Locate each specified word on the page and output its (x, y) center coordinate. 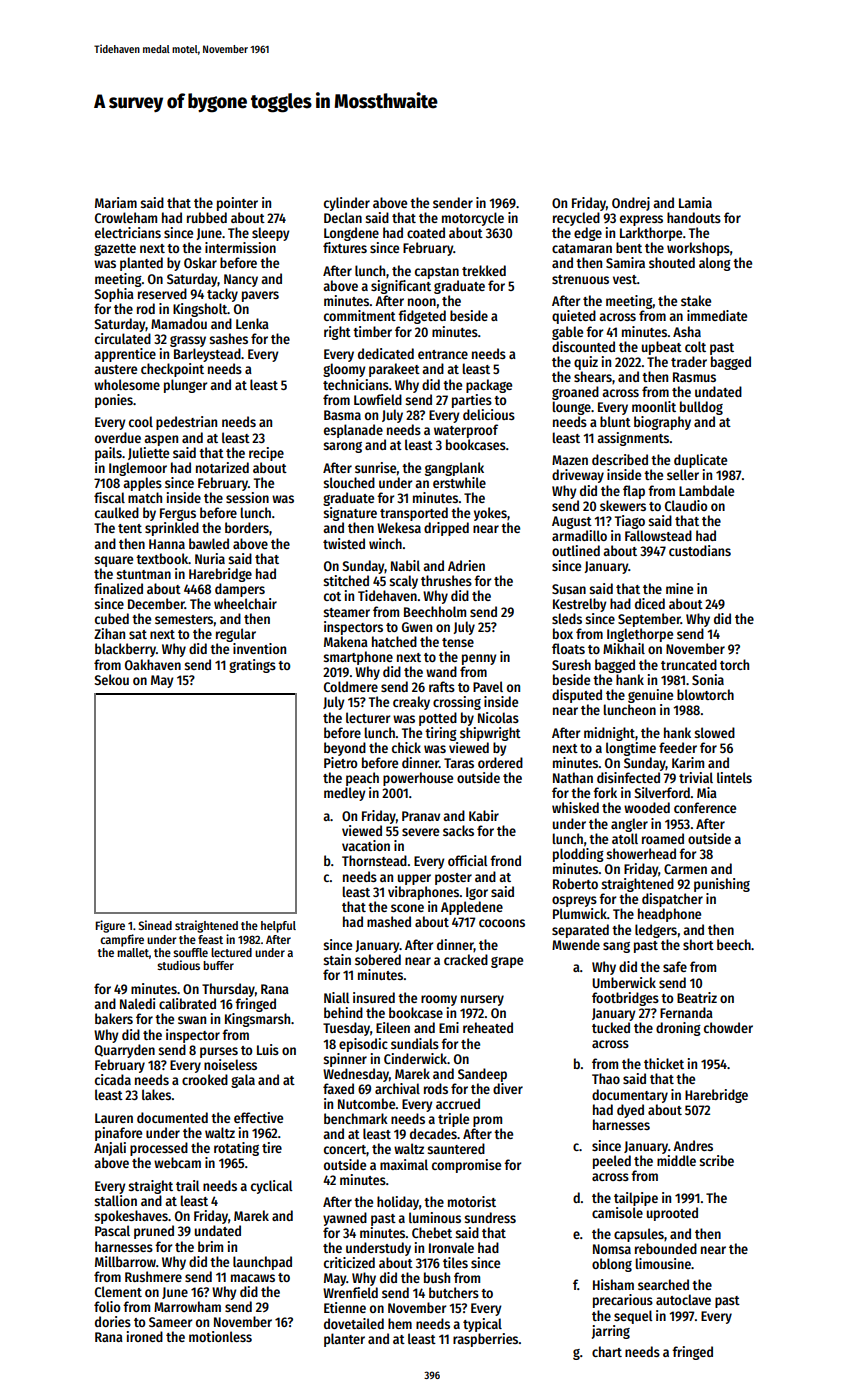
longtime (631, 749)
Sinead (155, 925)
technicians (356, 384)
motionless (220, 1336)
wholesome (127, 384)
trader (689, 361)
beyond (345, 749)
